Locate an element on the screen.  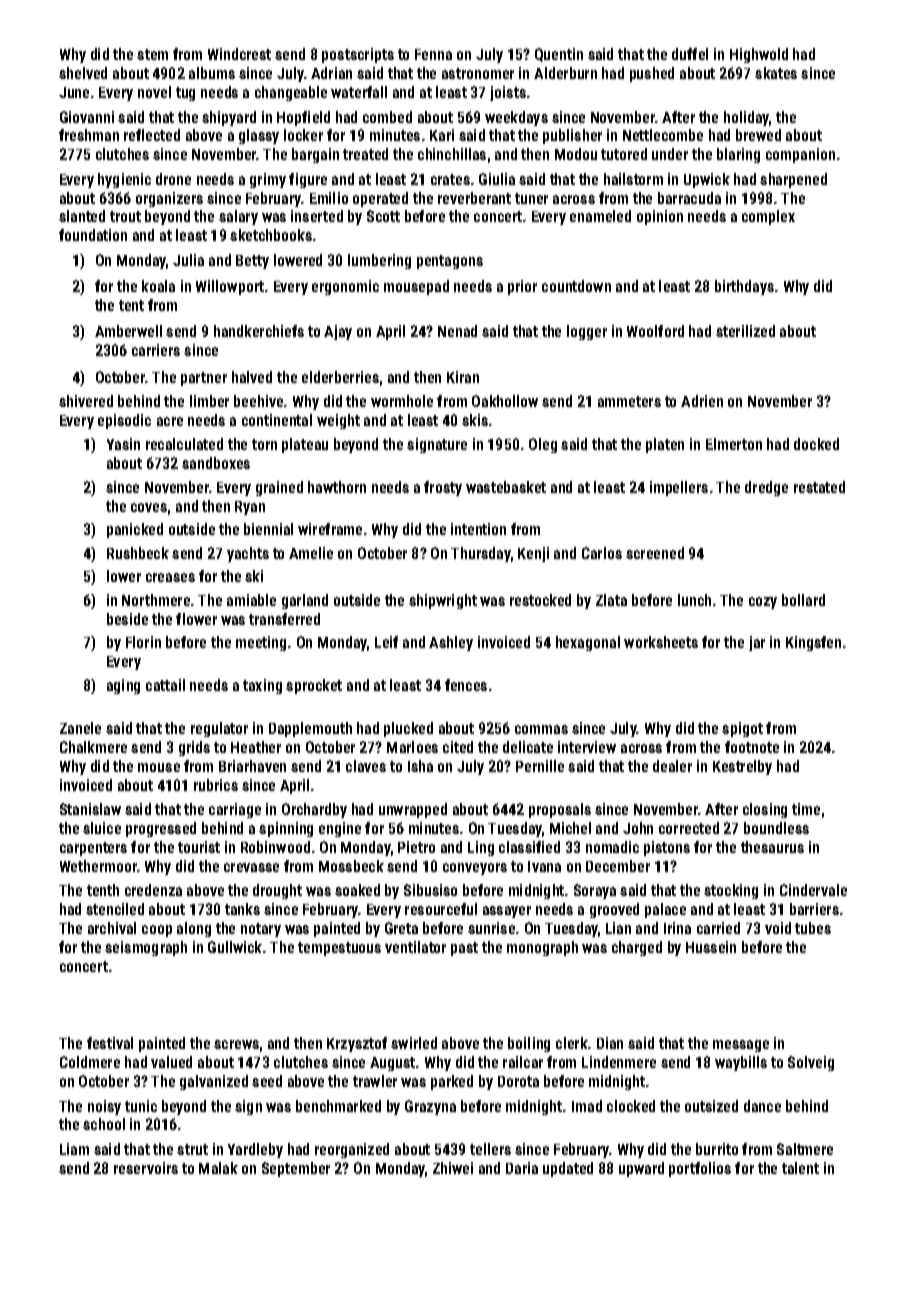
shelved is located at coordinates (83, 73).
